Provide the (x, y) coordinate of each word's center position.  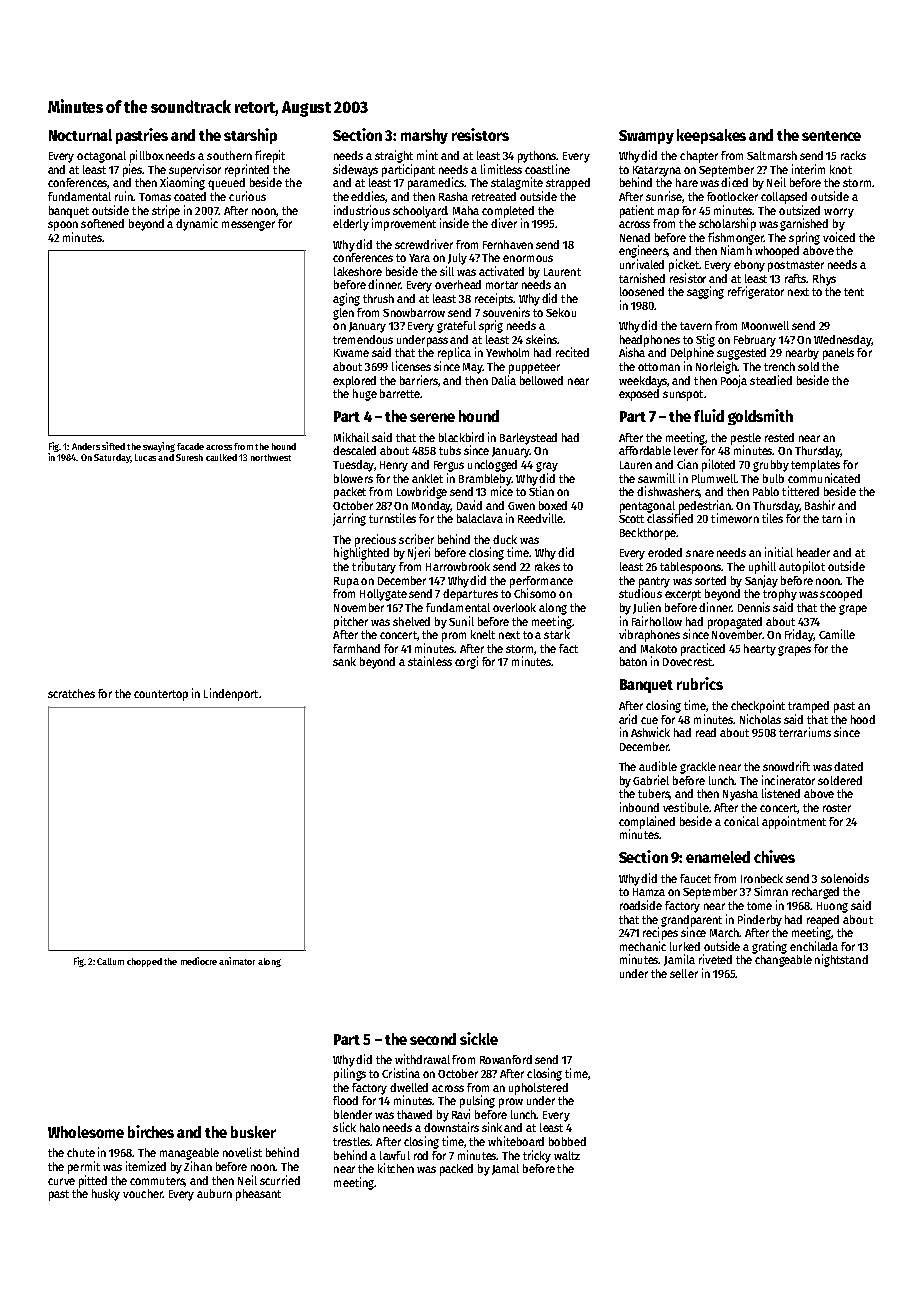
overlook (514, 607)
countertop (161, 695)
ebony (749, 266)
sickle (479, 1038)
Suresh (189, 457)
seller (684, 973)
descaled (354, 450)
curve (61, 1181)
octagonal (101, 157)
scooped (841, 595)
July (457, 259)
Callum (110, 961)
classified (670, 518)
